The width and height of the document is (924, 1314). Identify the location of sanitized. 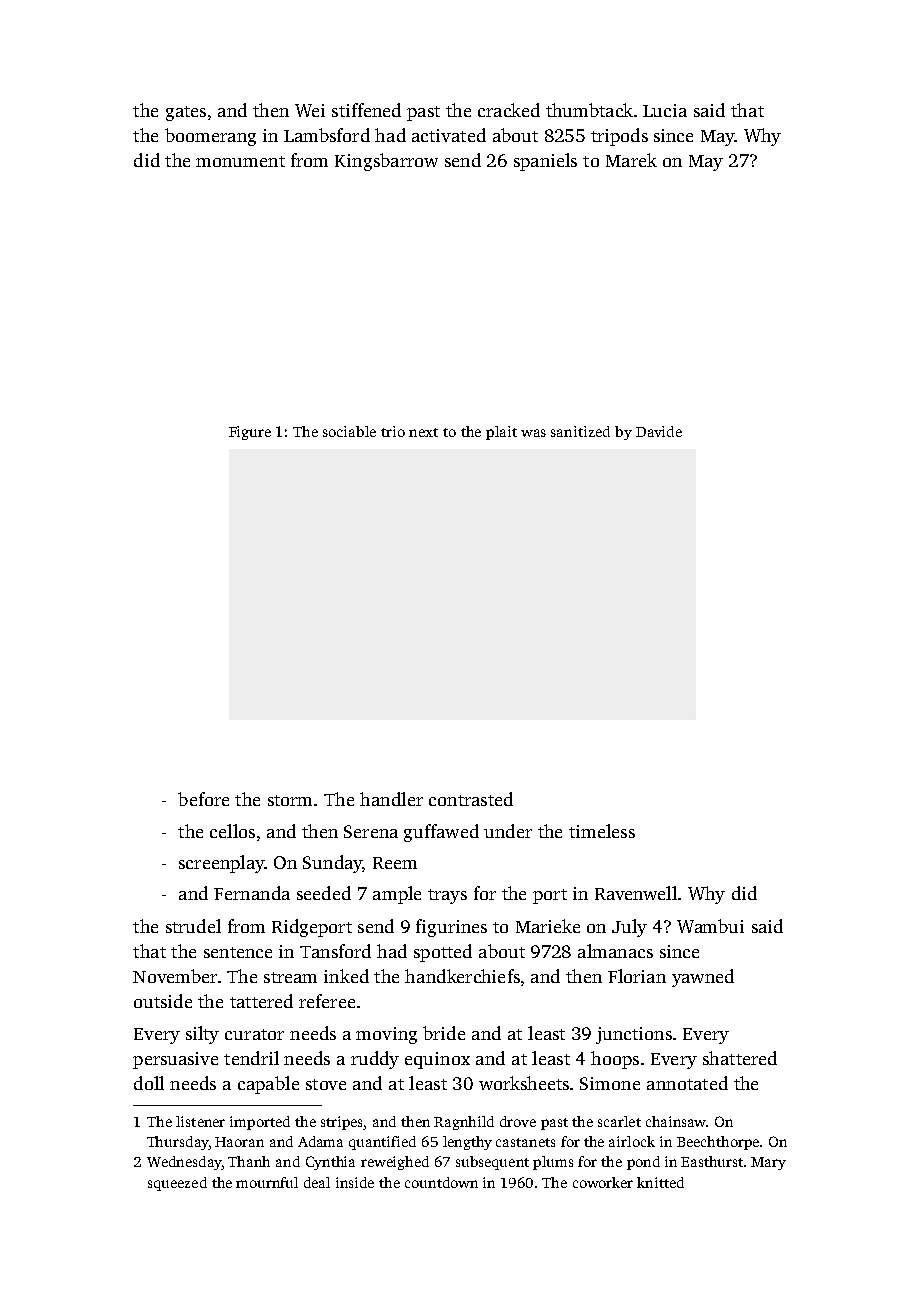
(580, 431).
